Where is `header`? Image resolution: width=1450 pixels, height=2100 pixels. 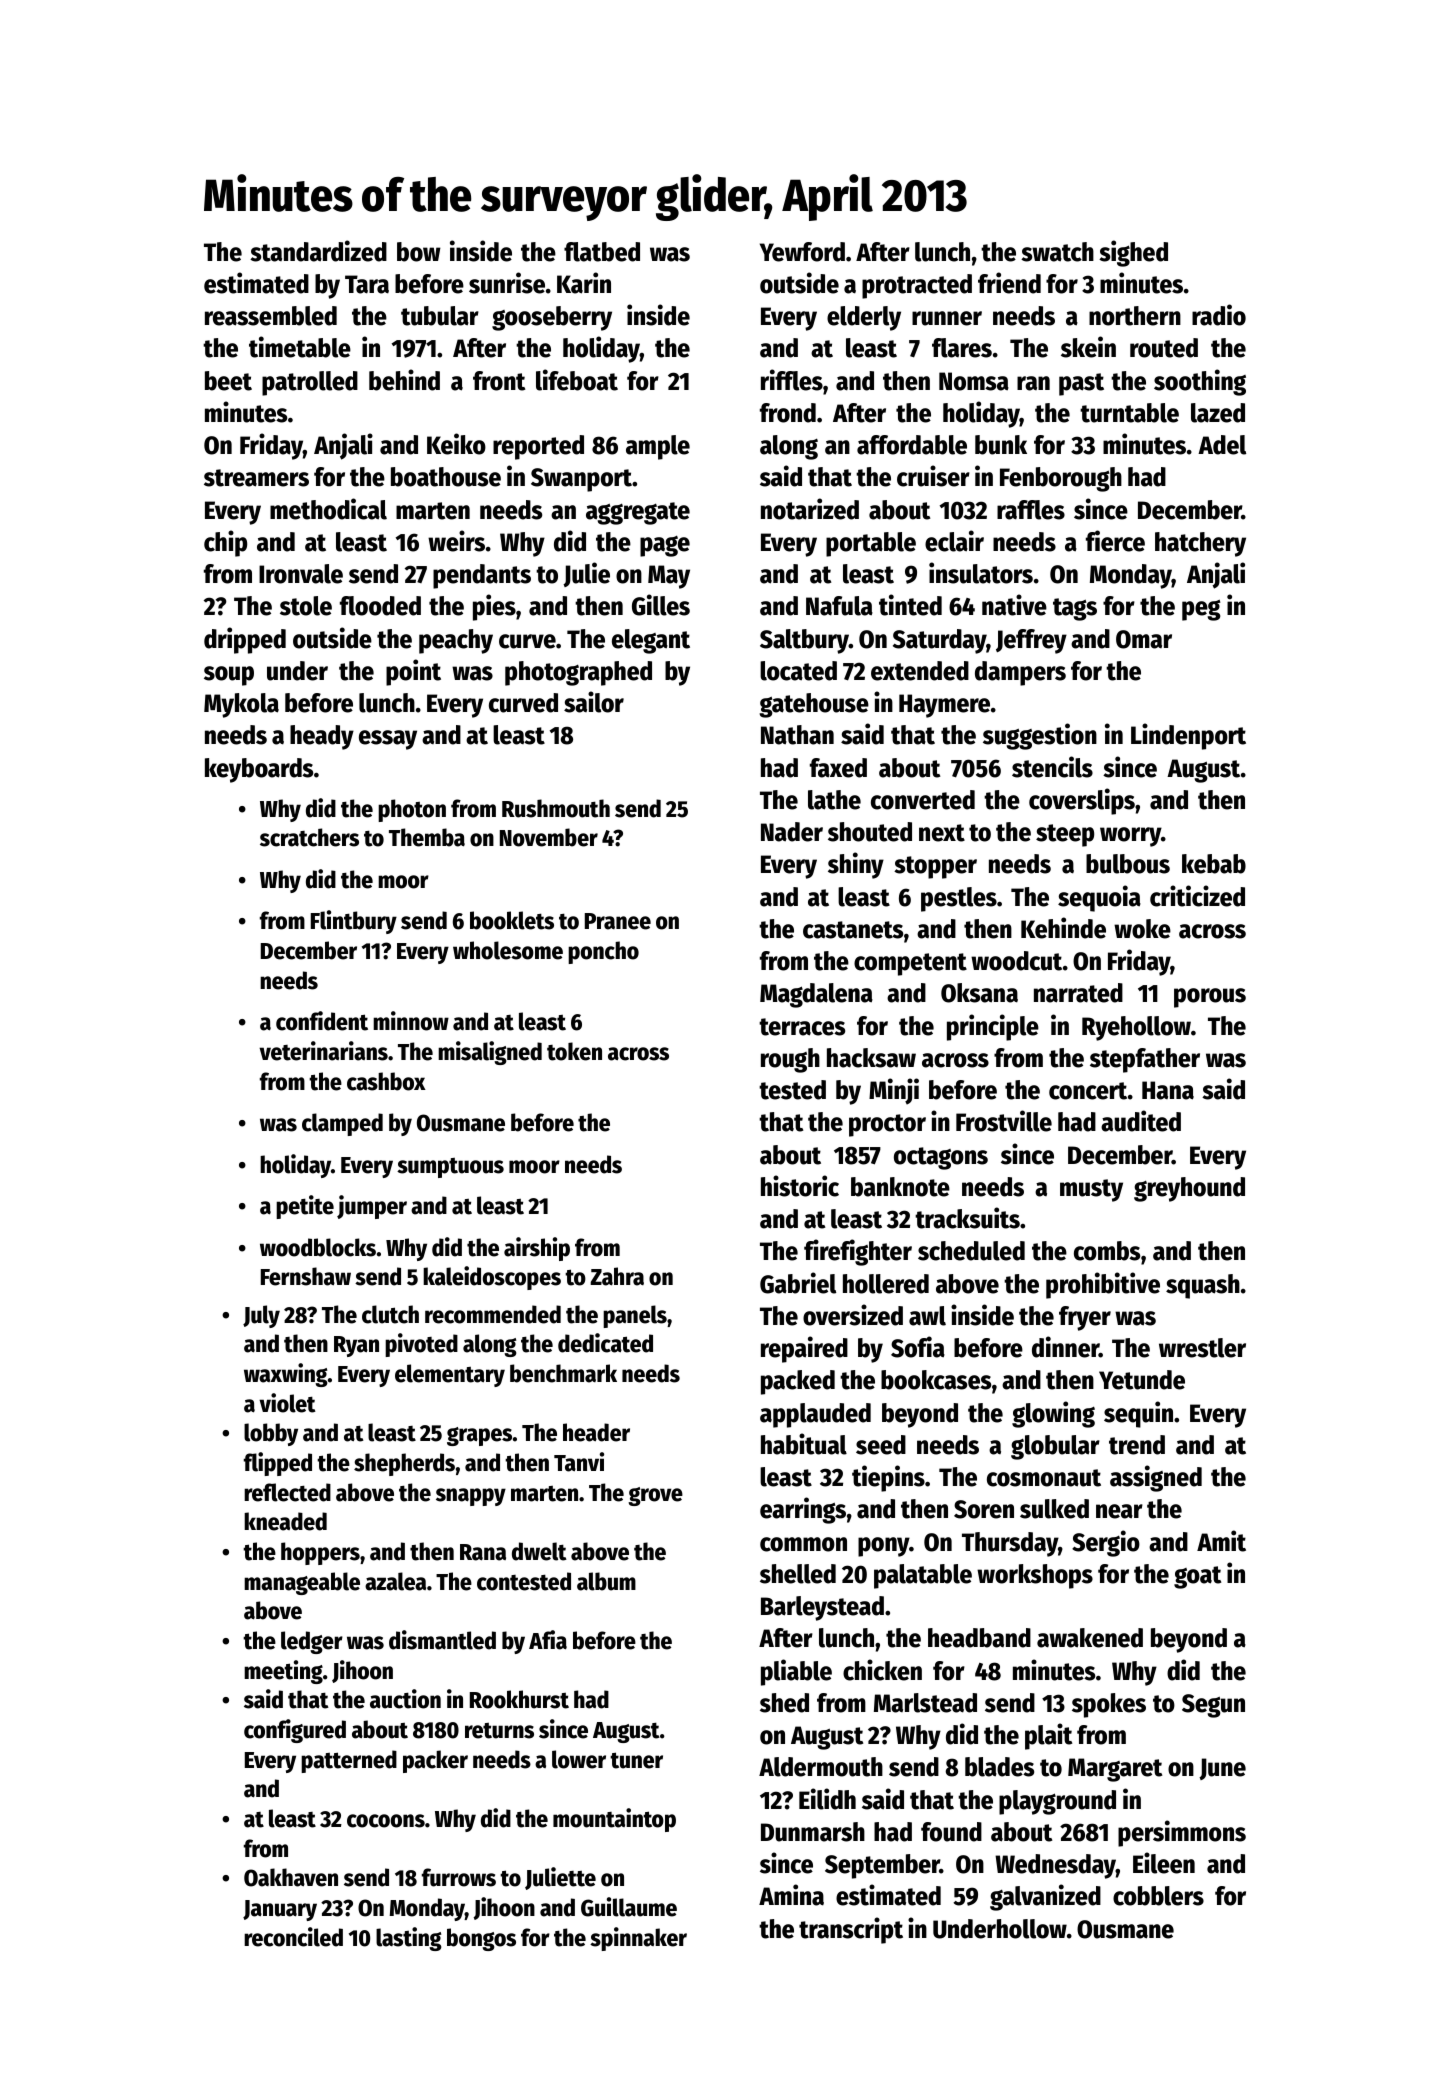 header is located at coordinates (596, 1432).
